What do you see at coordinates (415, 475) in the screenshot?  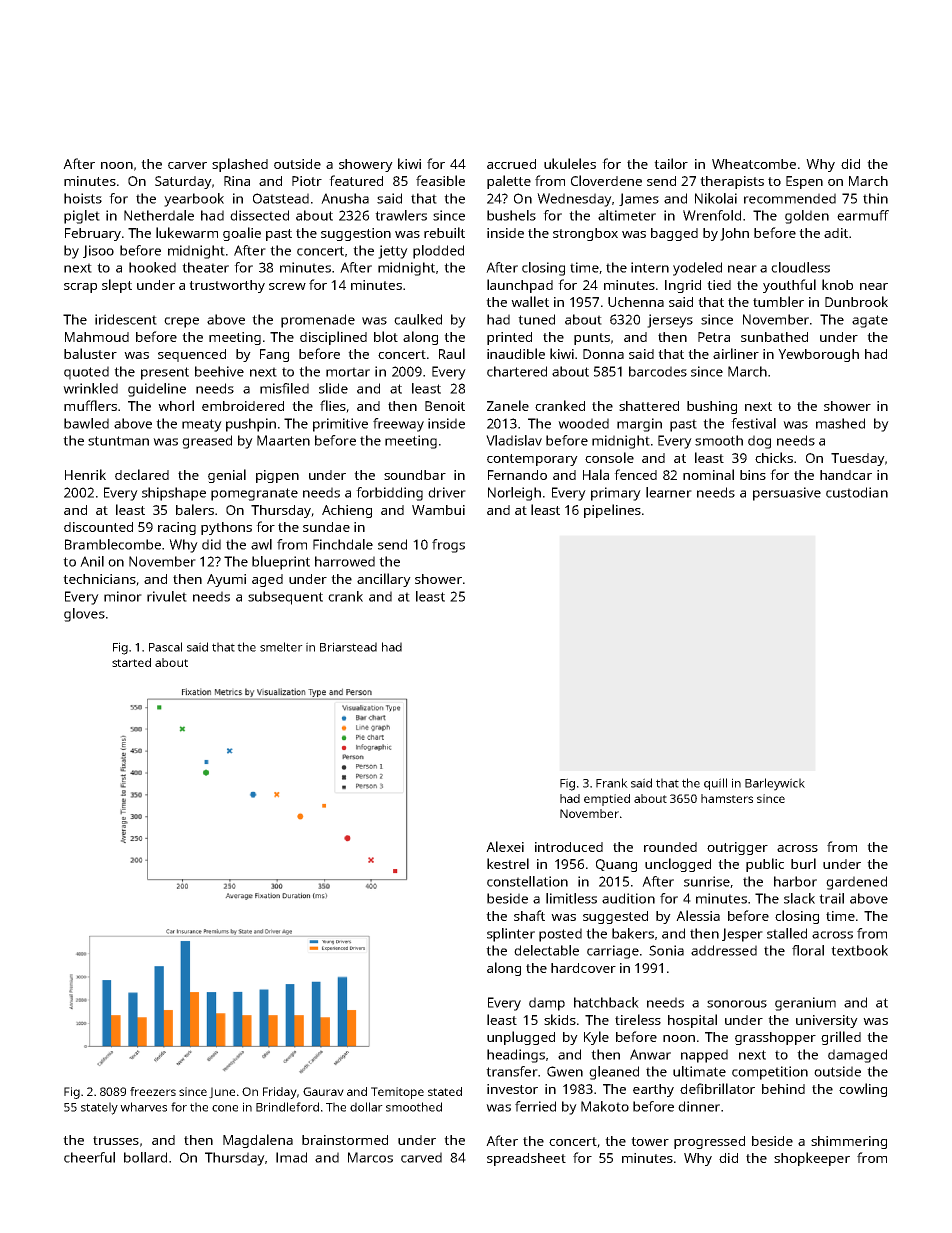 I see `soundbar` at bounding box center [415, 475].
